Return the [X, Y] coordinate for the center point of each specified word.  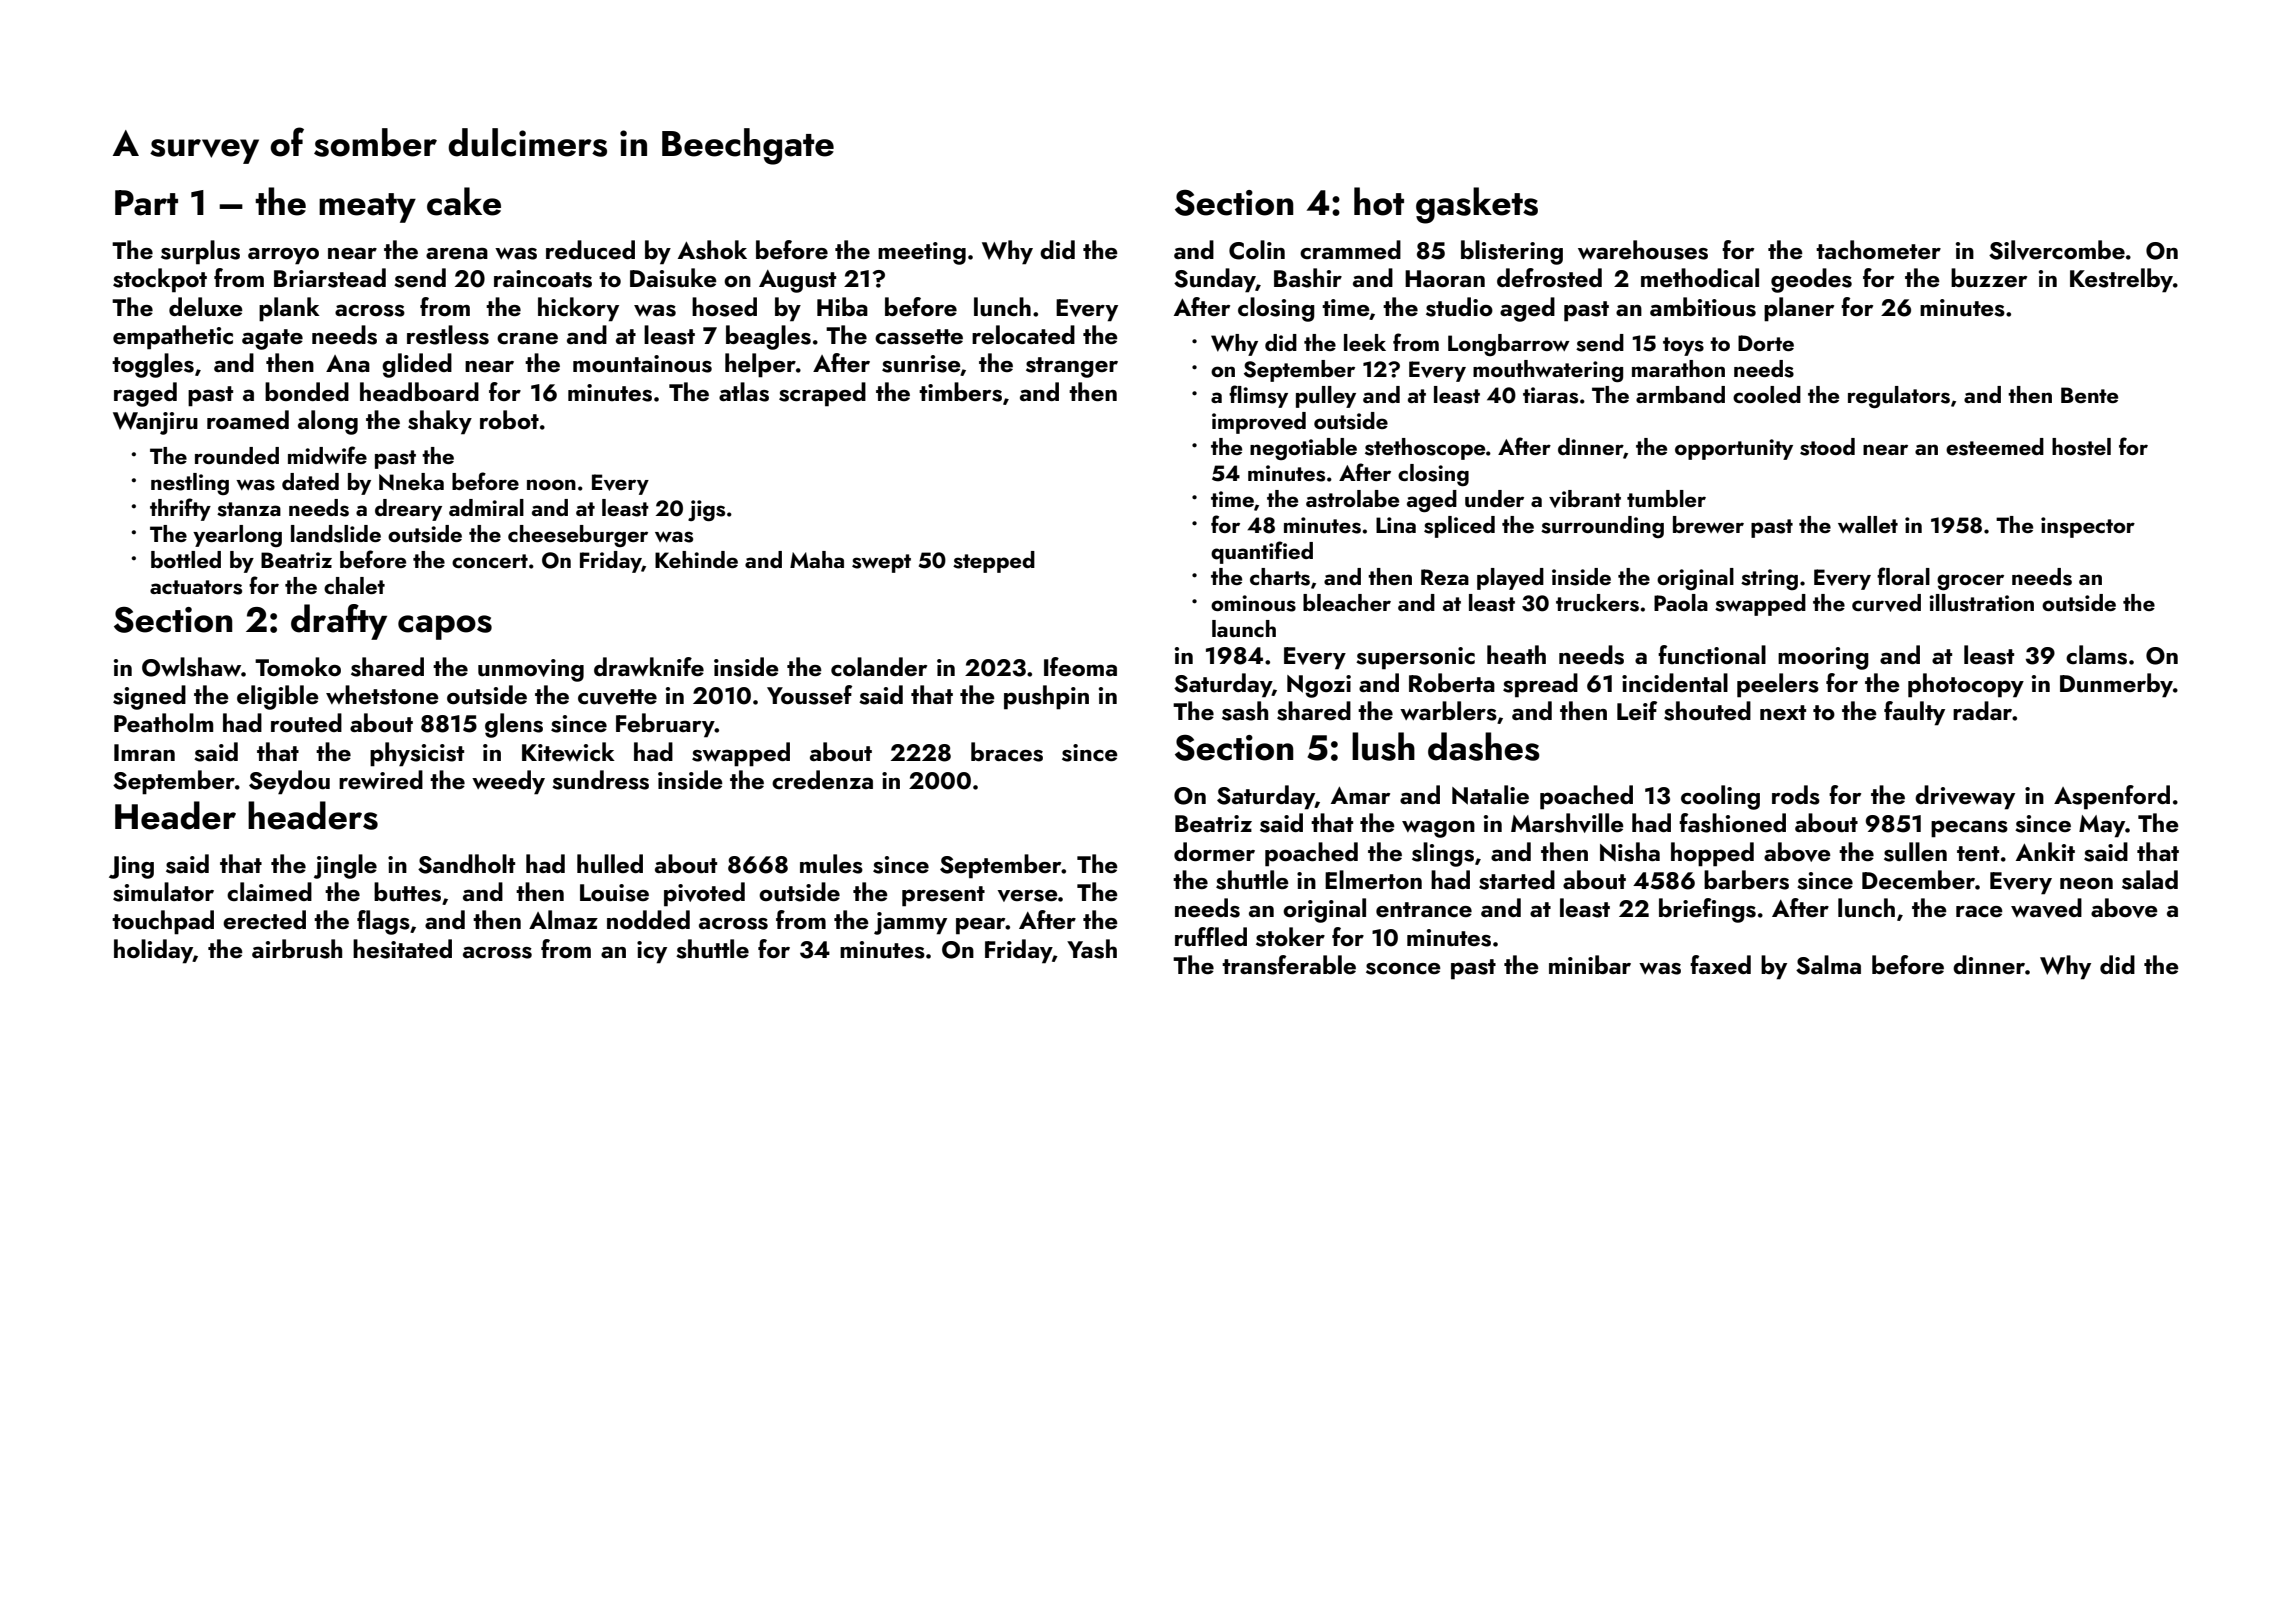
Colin [1257, 250]
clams [2096, 655]
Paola [1681, 602]
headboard [419, 391]
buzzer [1989, 278]
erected [264, 919]
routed [306, 723]
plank [289, 309]
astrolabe [1352, 499]
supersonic [1415, 658]
